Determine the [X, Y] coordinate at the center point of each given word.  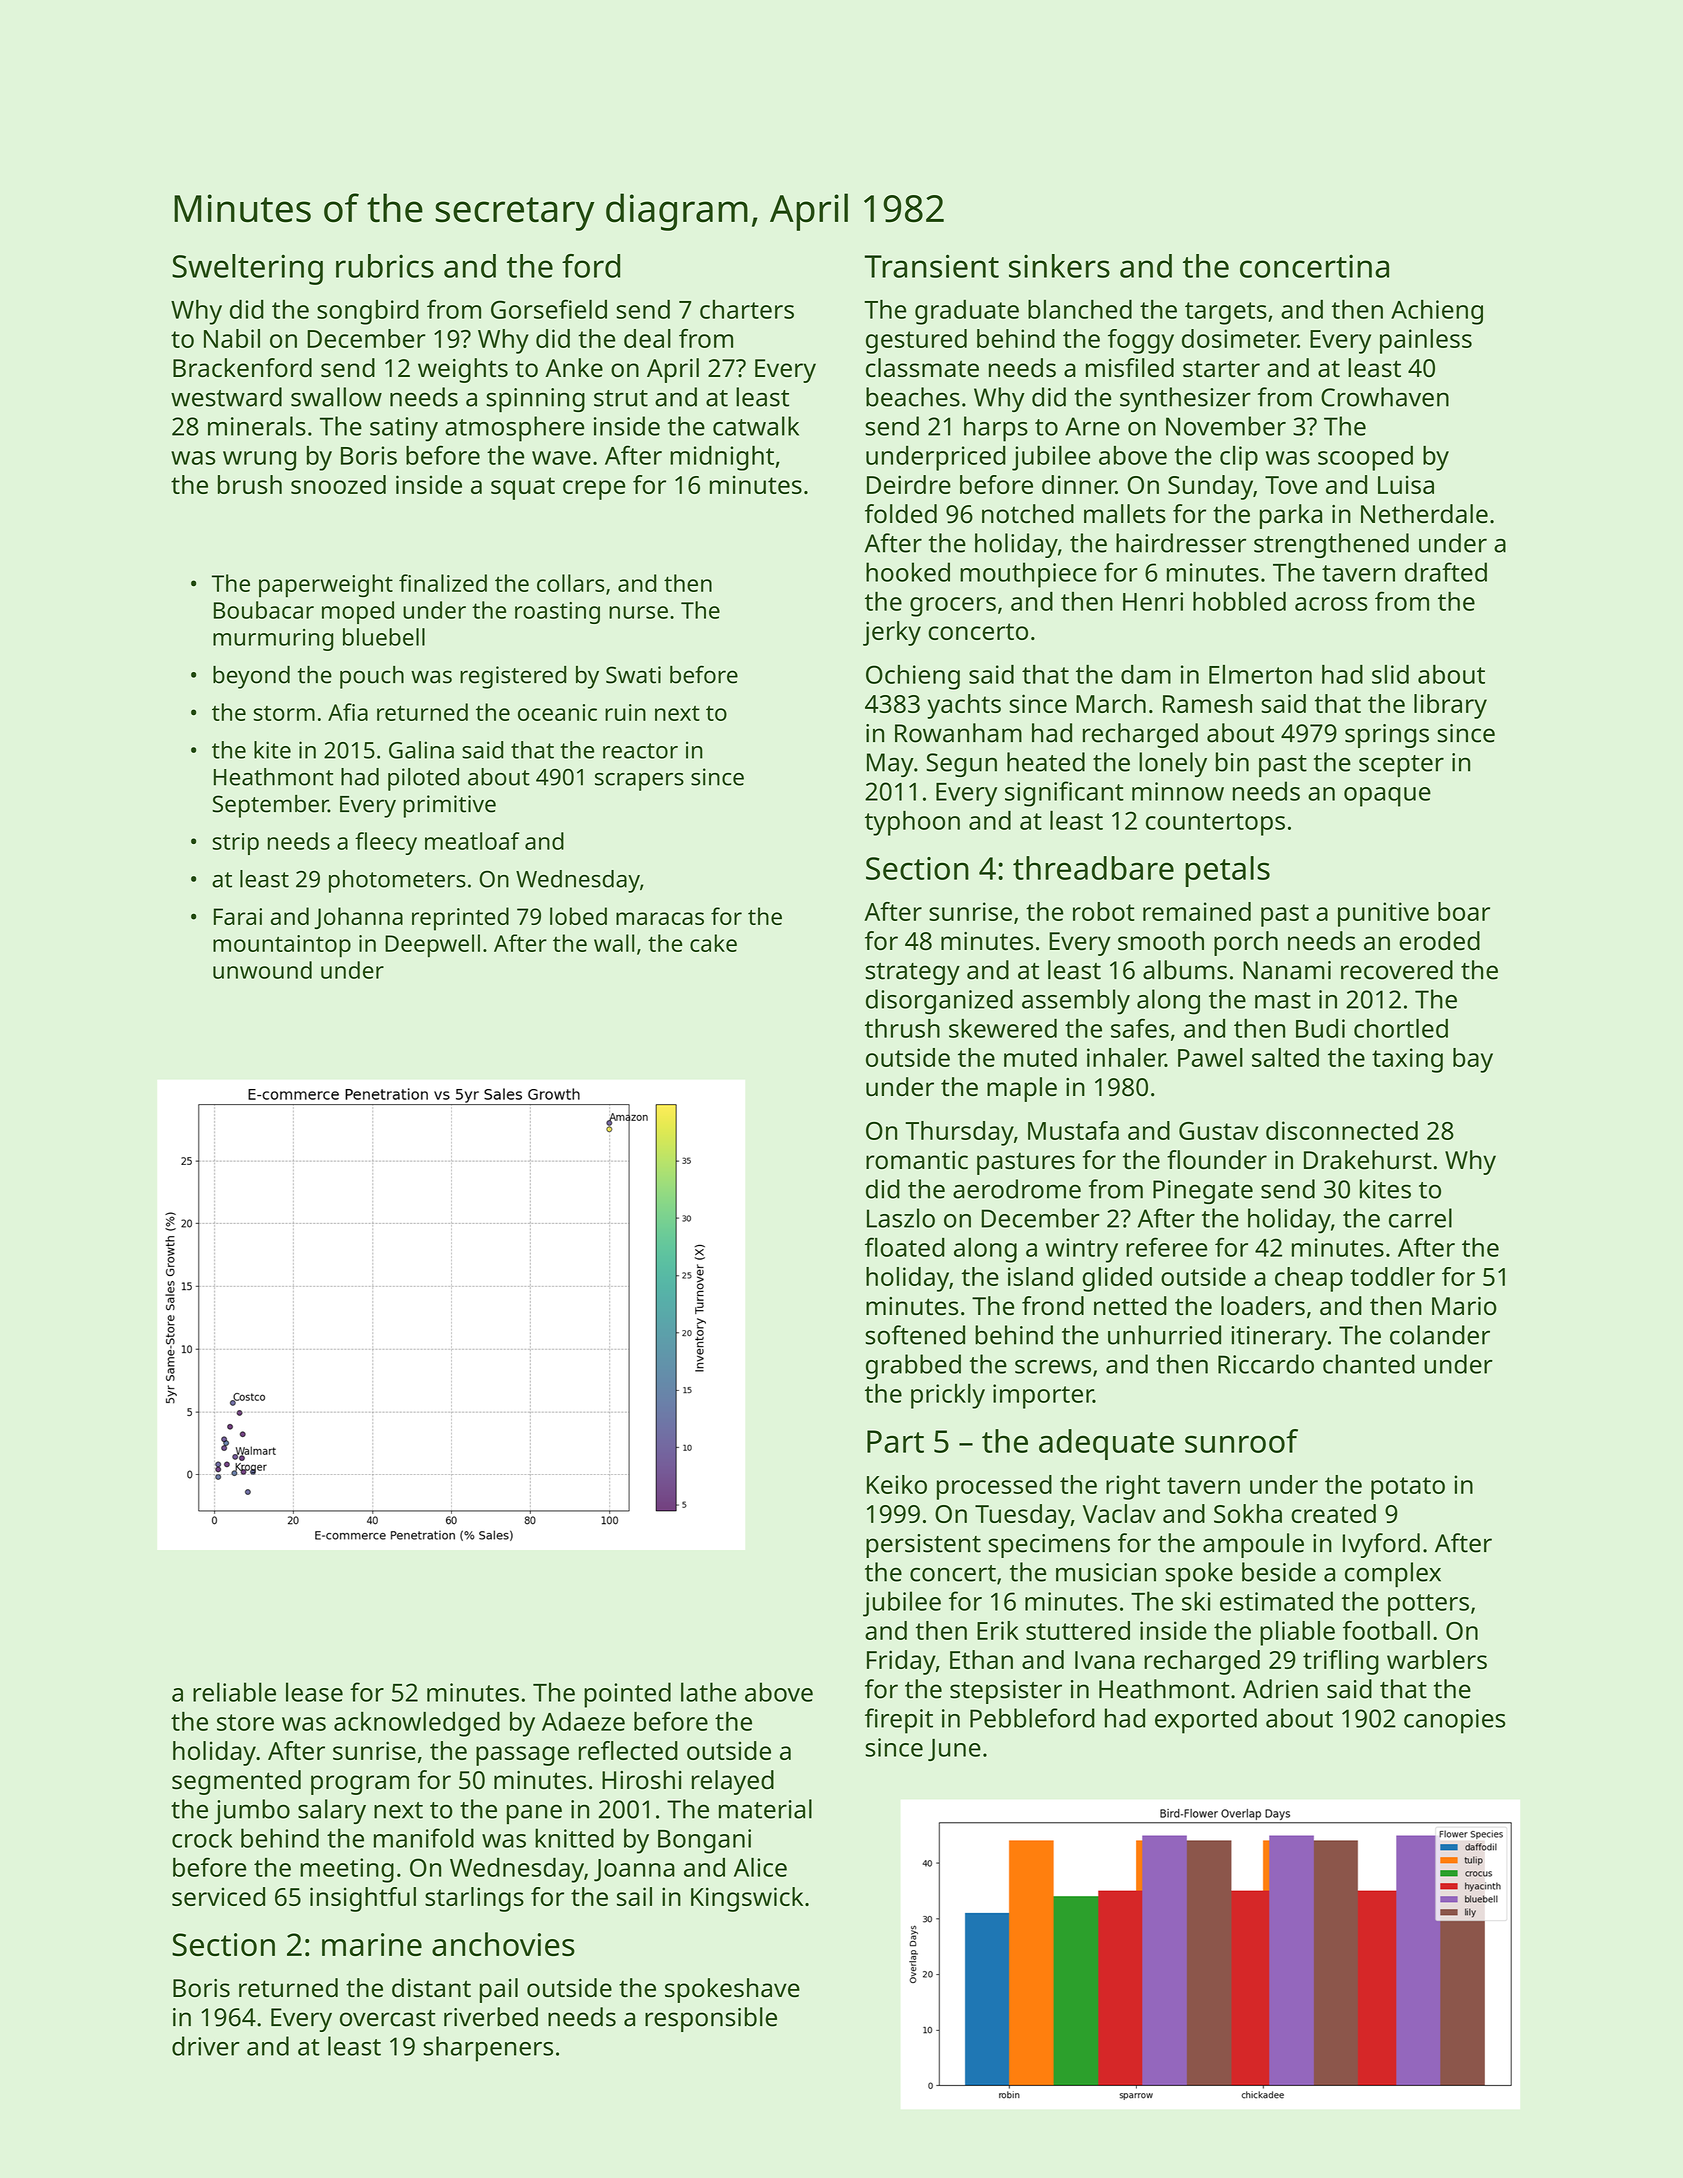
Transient [932, 266]
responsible [711, 2019]
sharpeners [488, 2049]
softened [915, 1335]
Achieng [1437, 312]
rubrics [385, 266]
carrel [1420, 1218]
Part [895, 1441]
